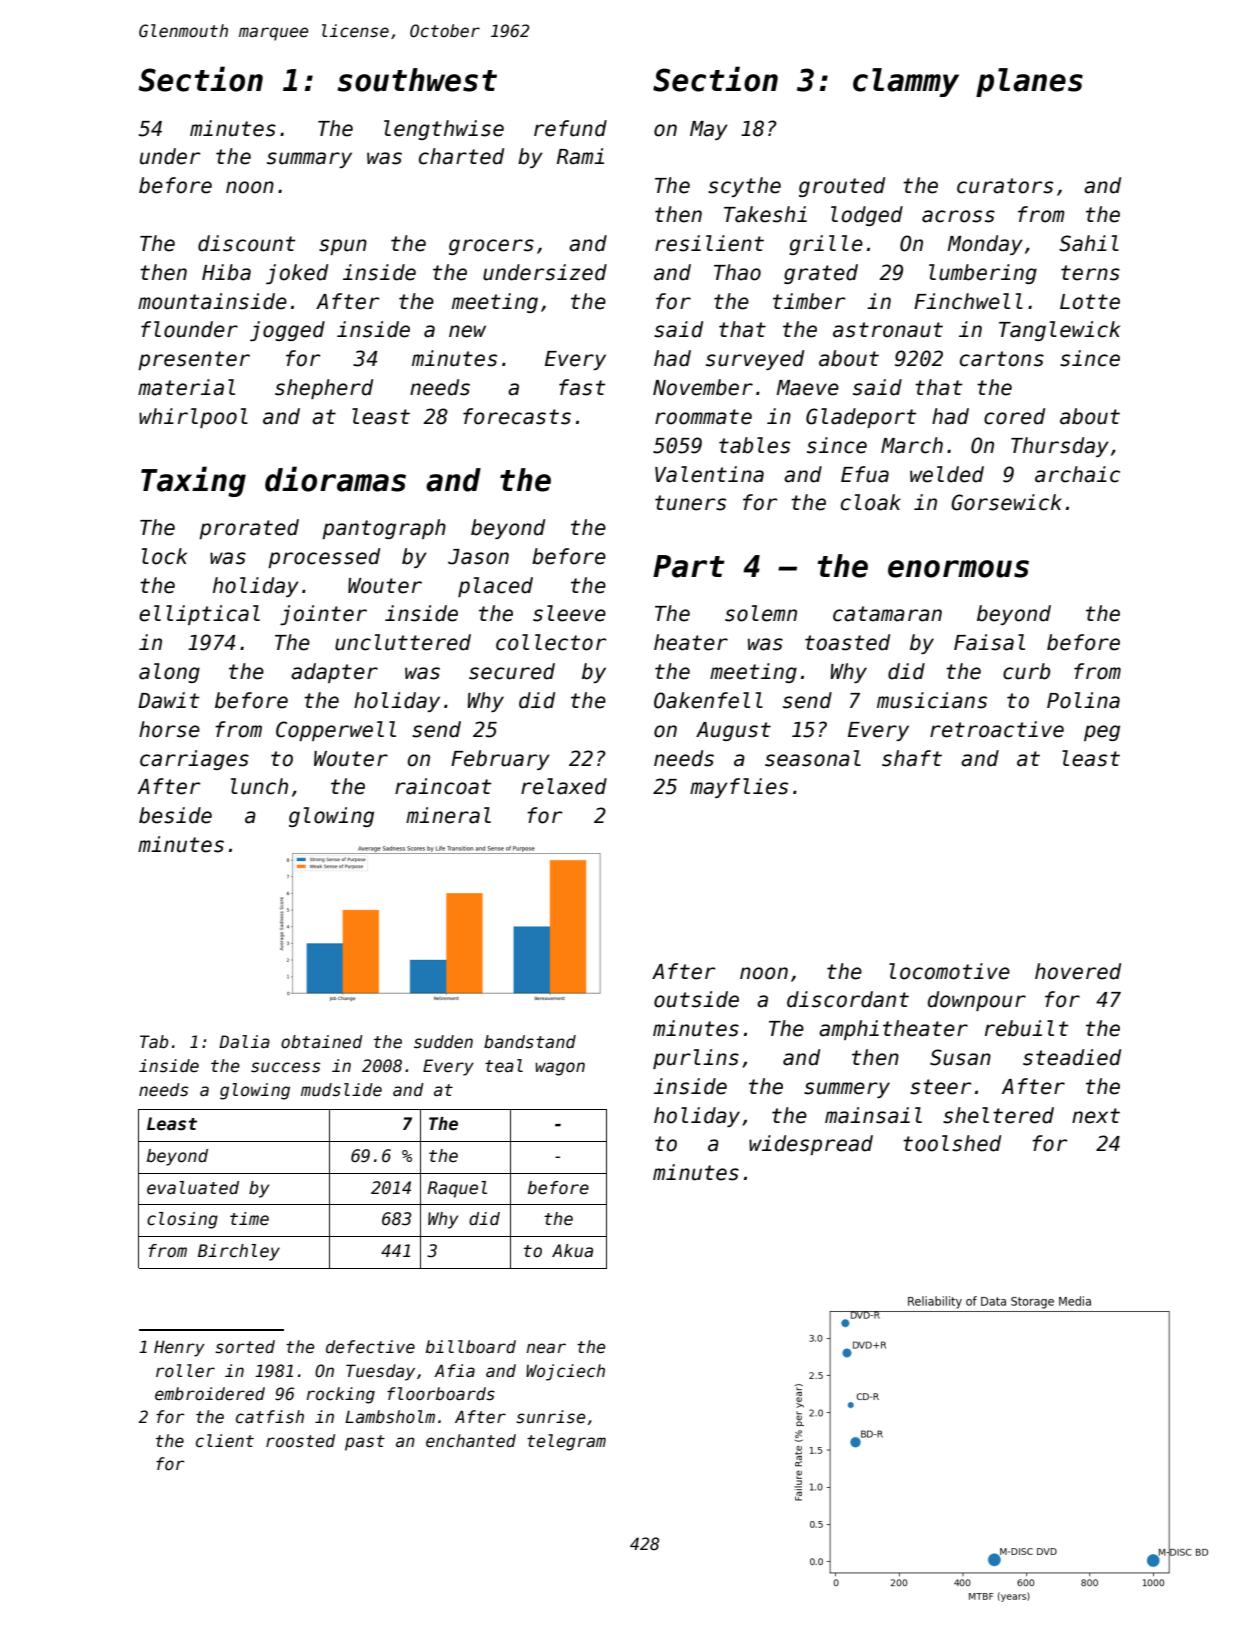  What do you see at coordinates (179, 1348) in the screenshot?
I see `Henry` at bounding box center [179, 1348].
